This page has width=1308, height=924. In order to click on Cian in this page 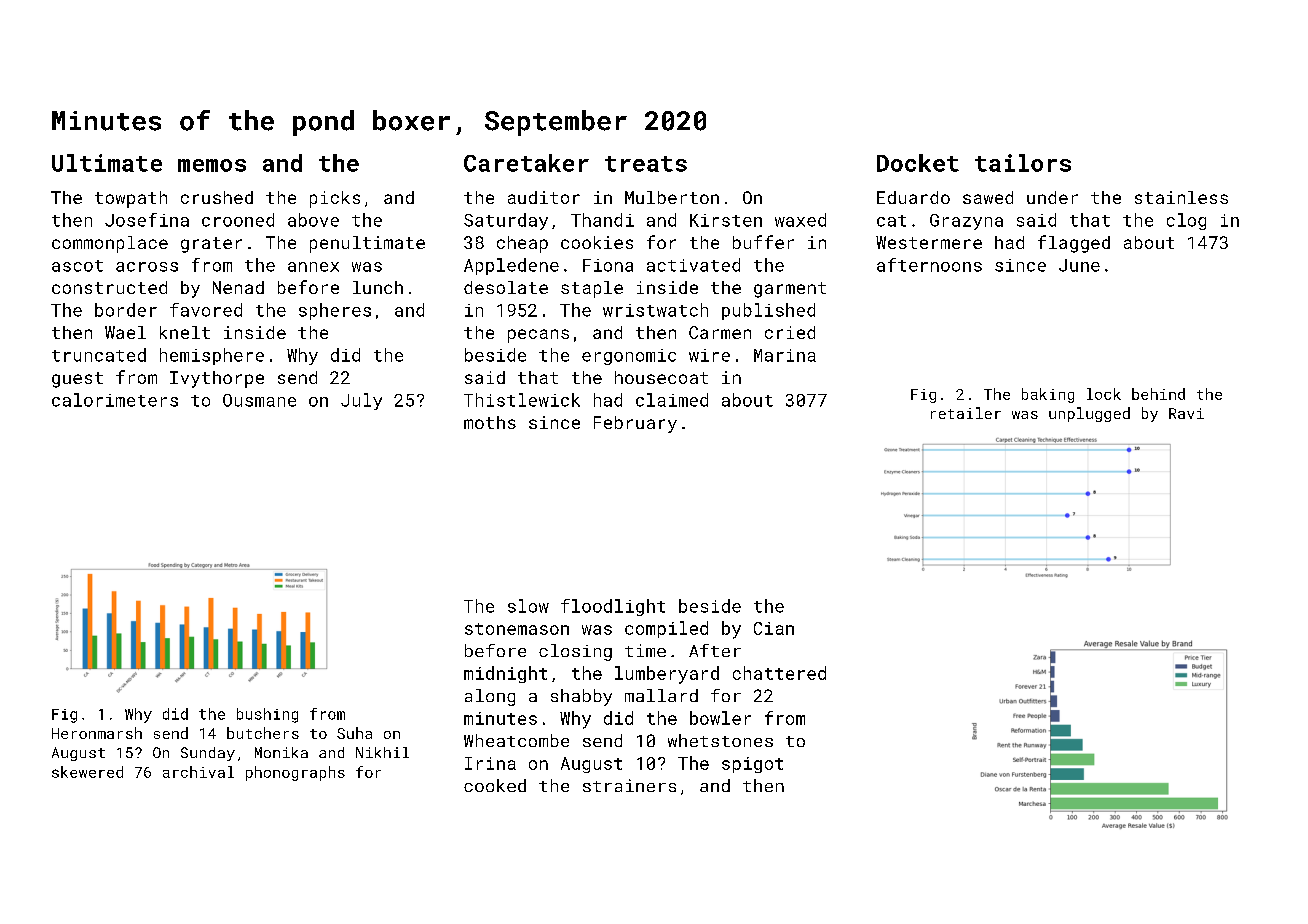, I will do `click(774, 628)`.
